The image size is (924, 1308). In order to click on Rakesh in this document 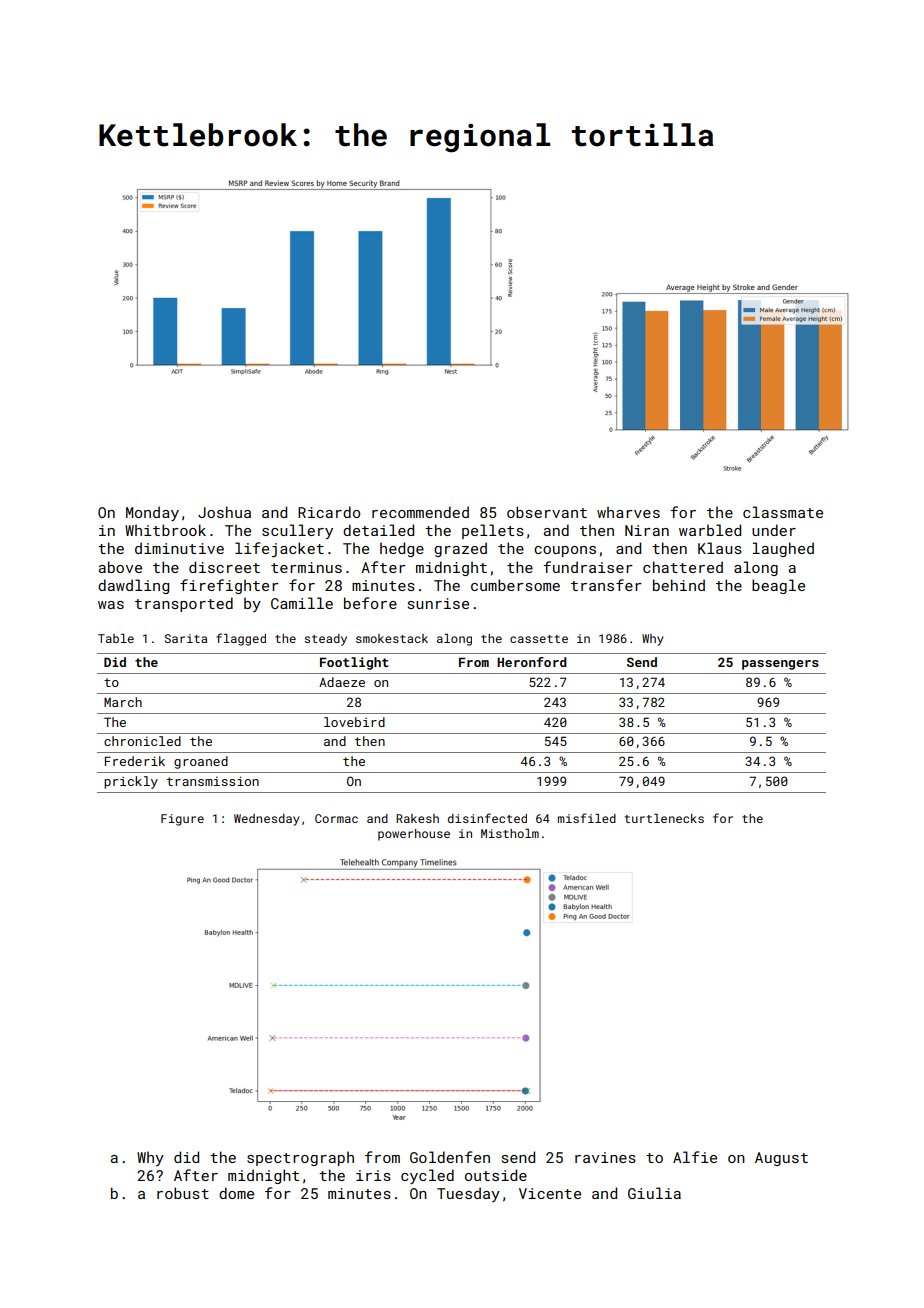, I will do `click(417, 818)`.
